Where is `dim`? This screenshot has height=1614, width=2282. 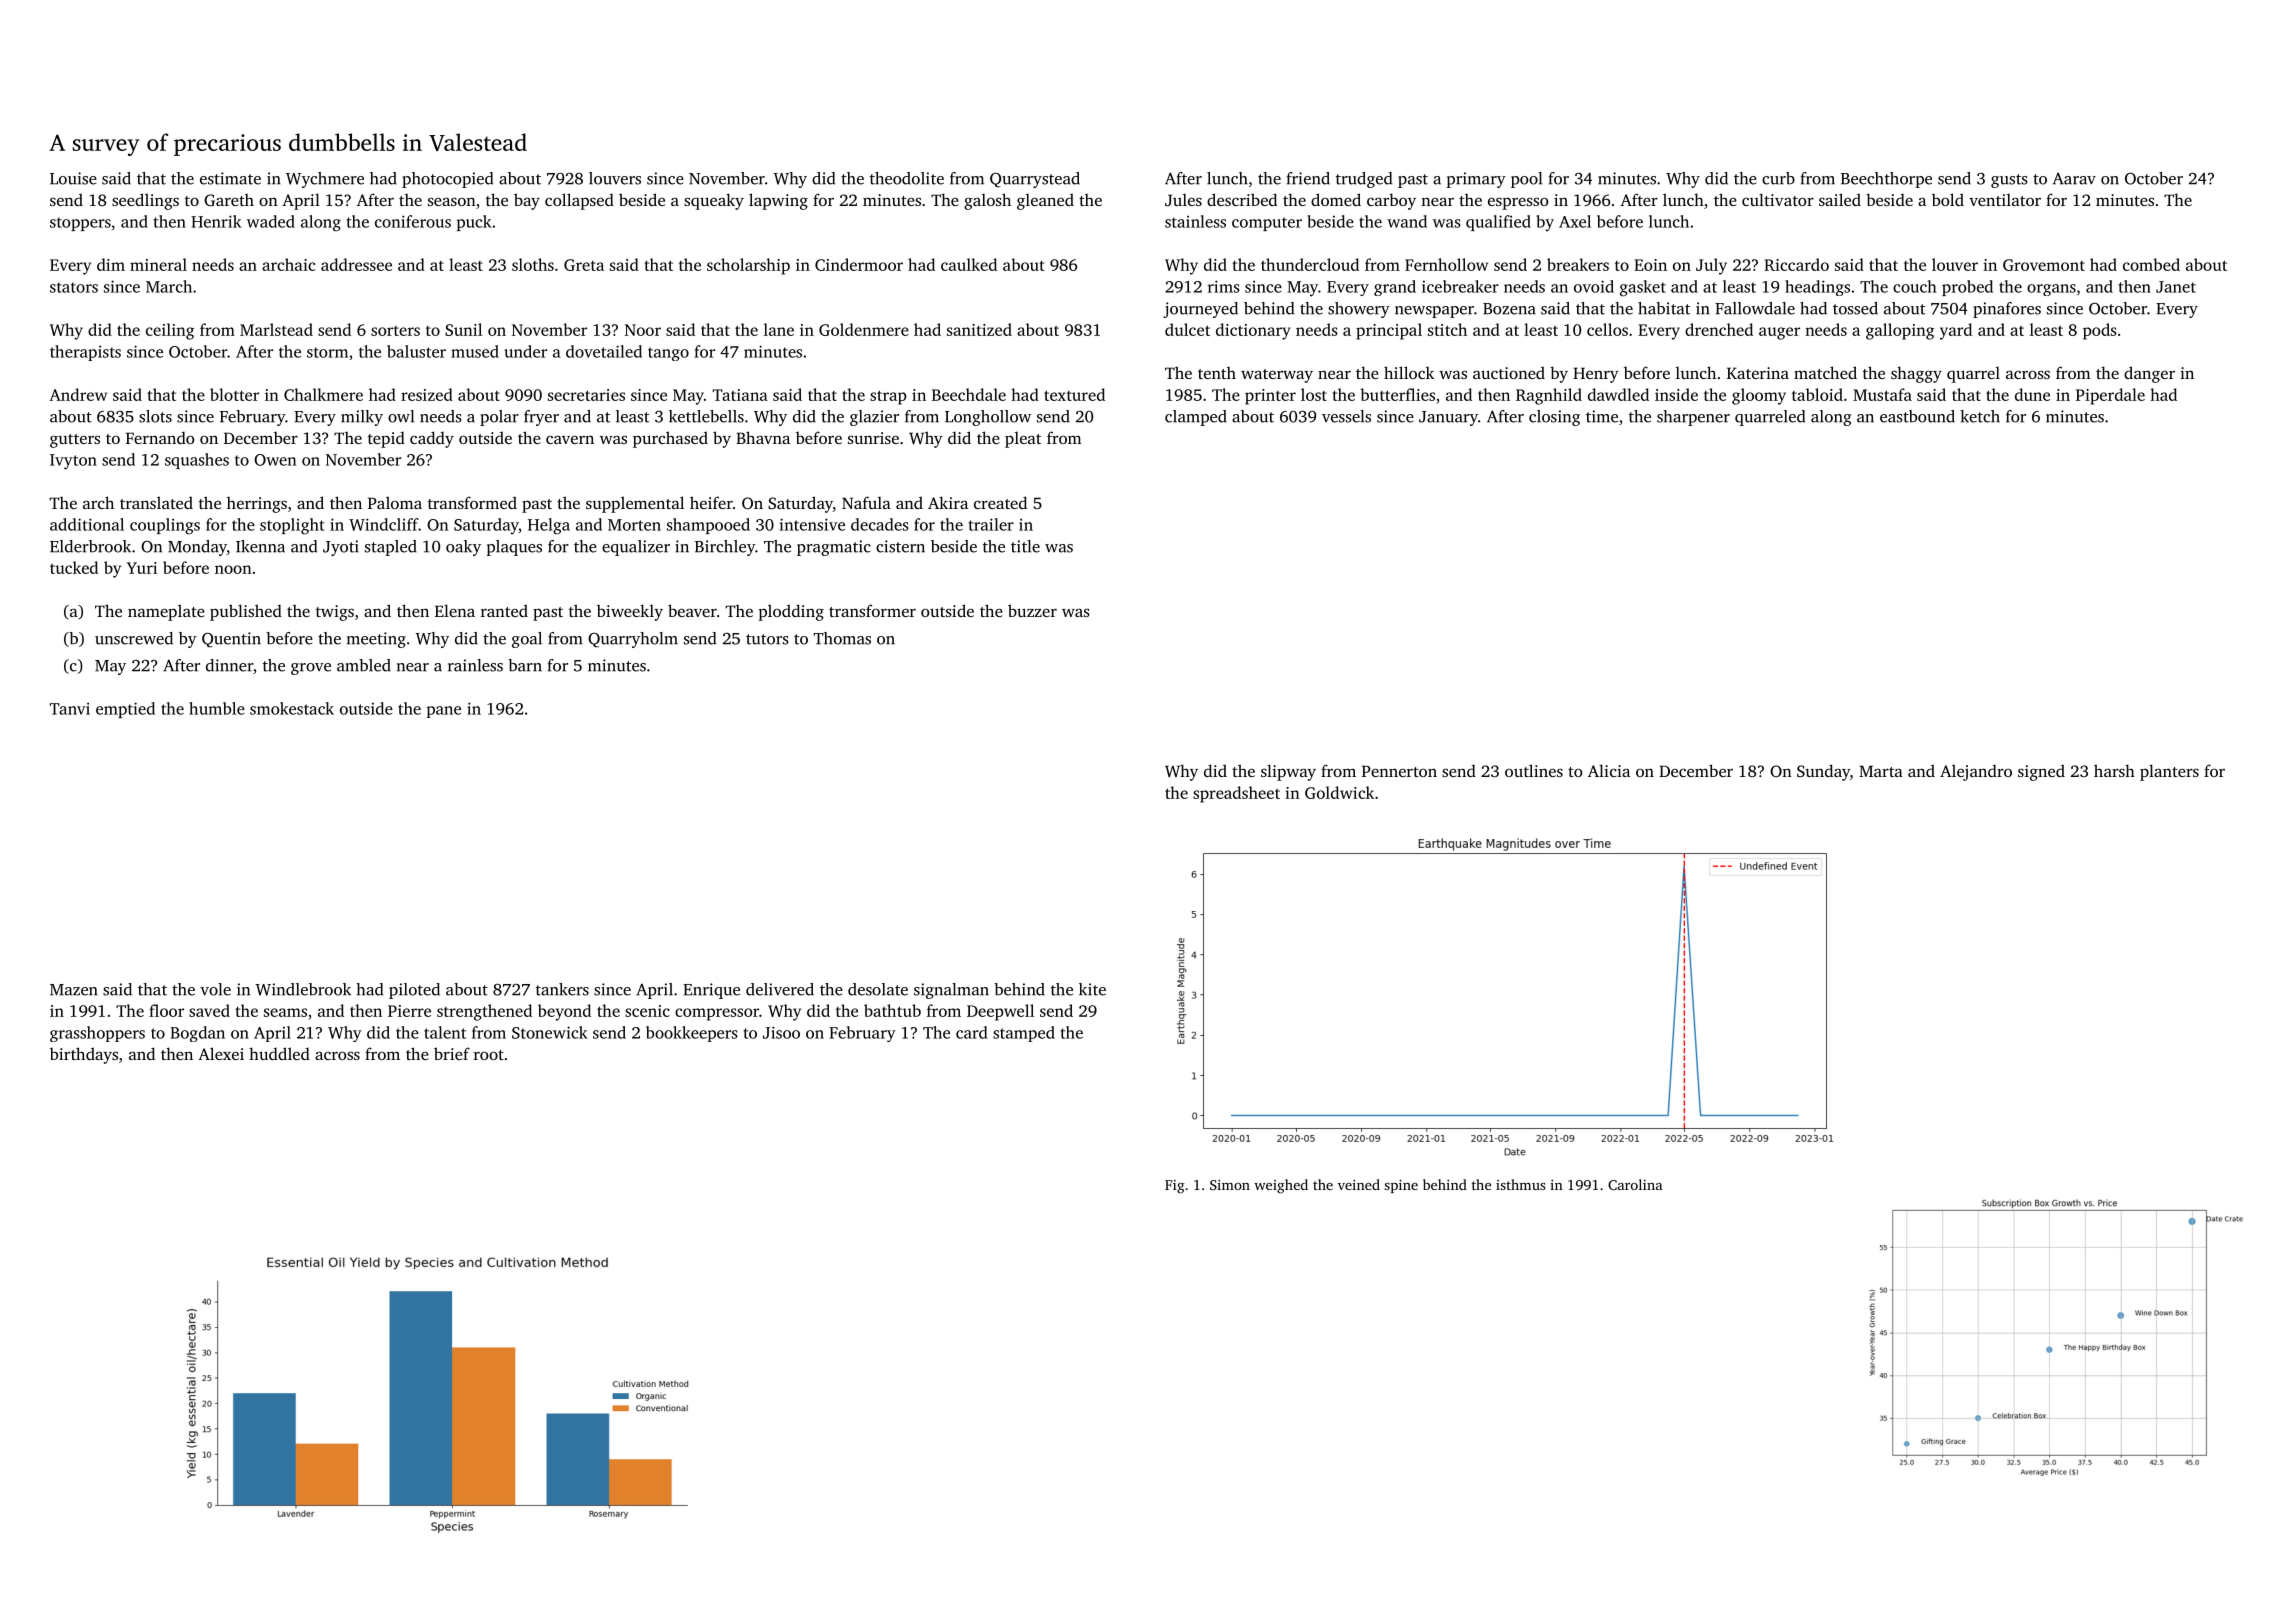 dim is located at coordinates (111, 264).
